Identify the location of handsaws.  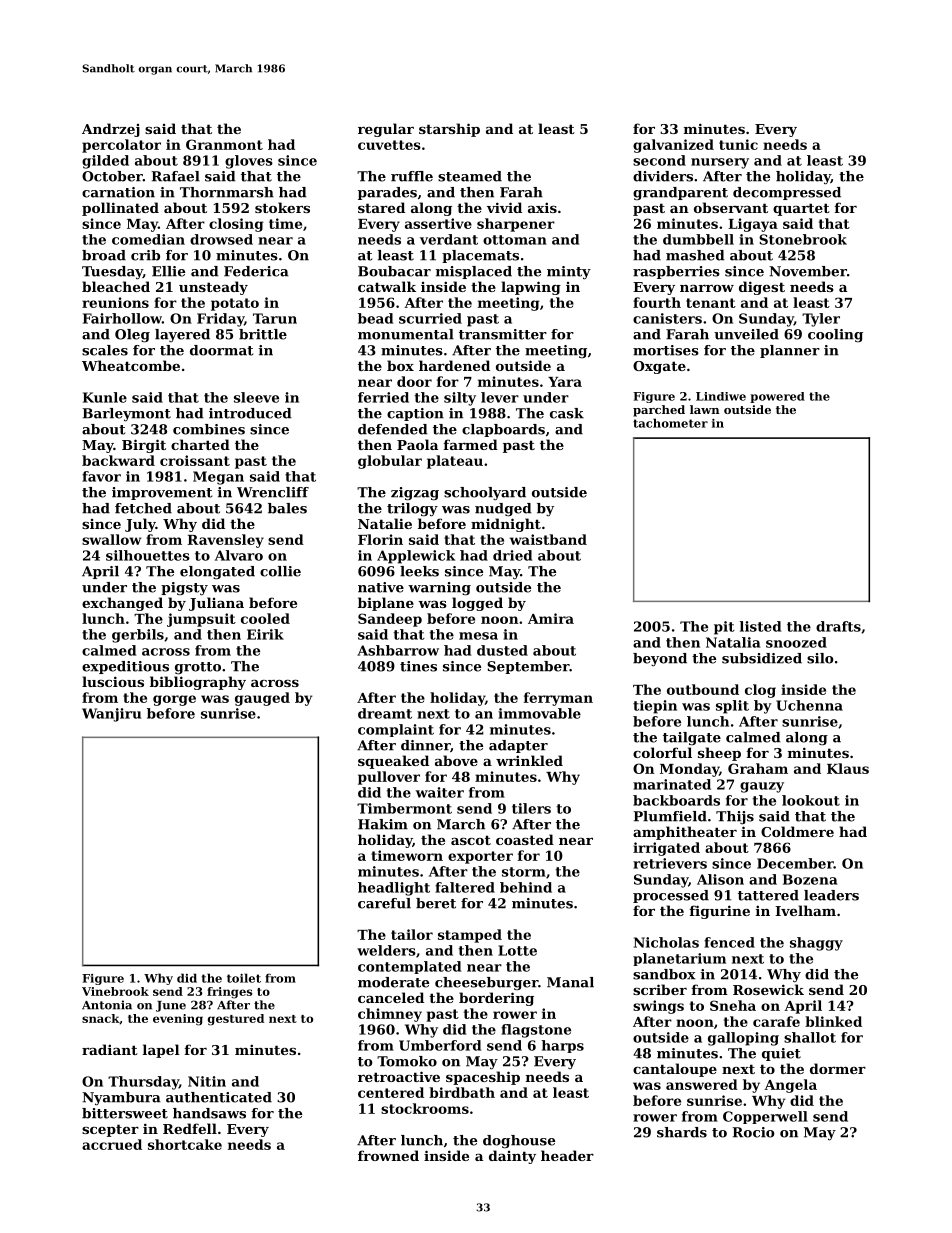
(209, 1113).
